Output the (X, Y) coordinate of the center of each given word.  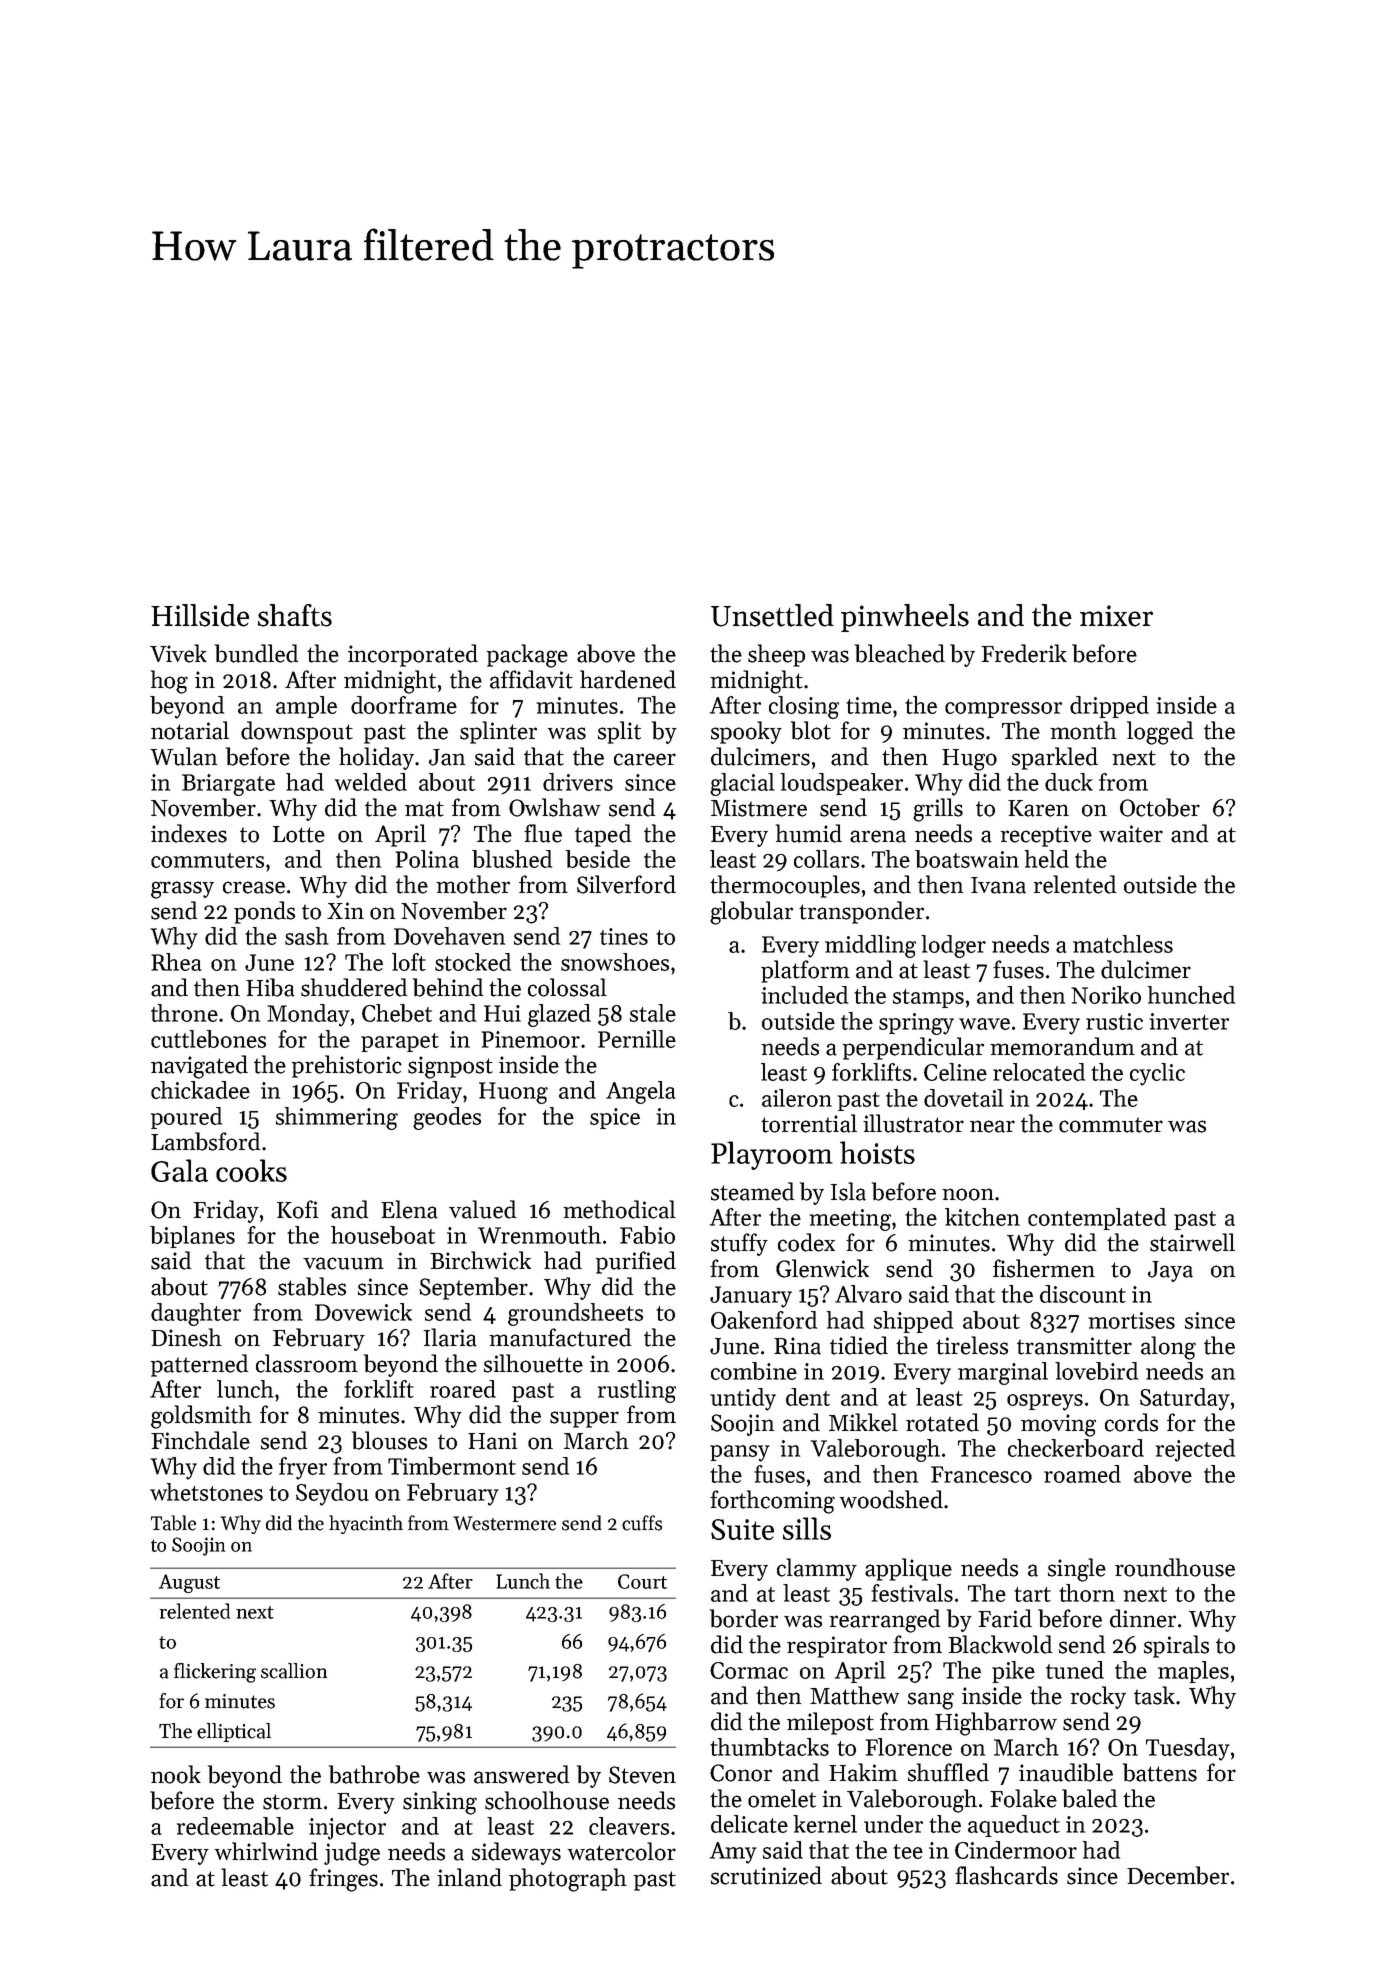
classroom (307, 1363)
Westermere (504, 1523)
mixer (1116, 616)
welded (371, 782)
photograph (568, 1880)
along (1168, 1348)
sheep (776, 655)
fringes (343, 1880)
